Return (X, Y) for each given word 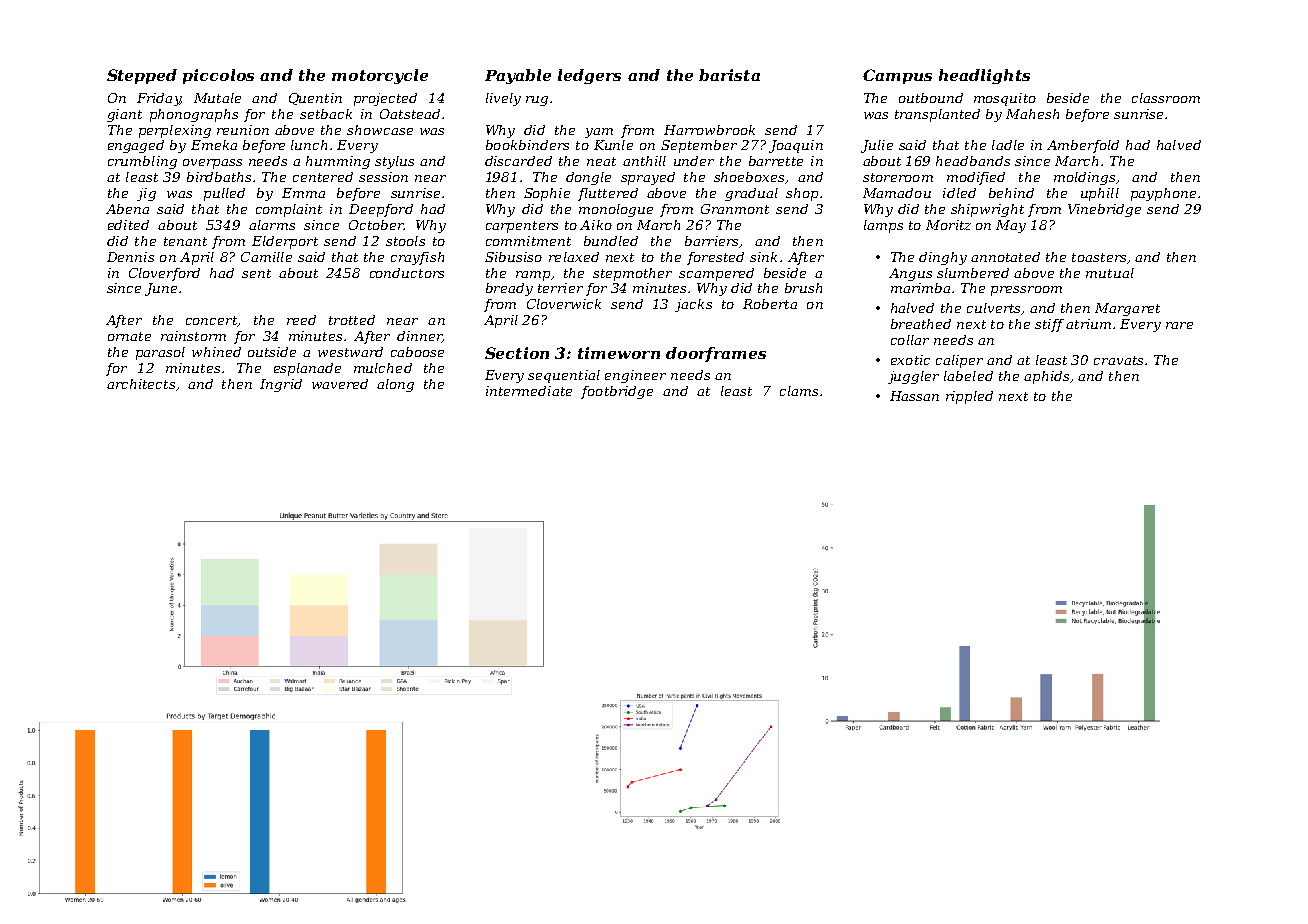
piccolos (218, 76)
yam (599, 133)
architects (141, 384)
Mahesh (1032, 114)
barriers (711, 241)
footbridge (617, 392)
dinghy (943, 258)
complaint (289, 210)
